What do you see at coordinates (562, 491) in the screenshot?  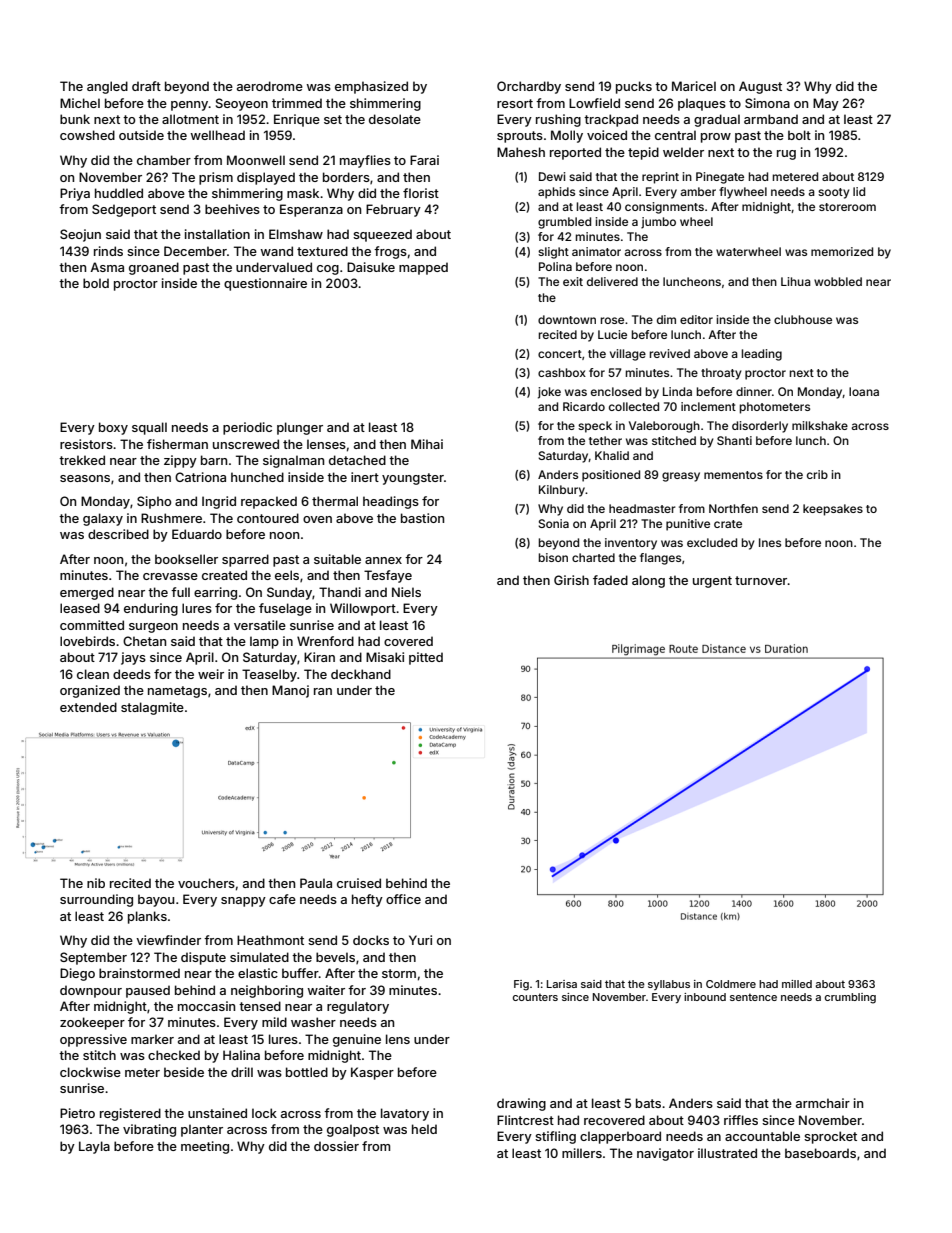 I see `Kilnbury` at bounding box center [562, 491].
